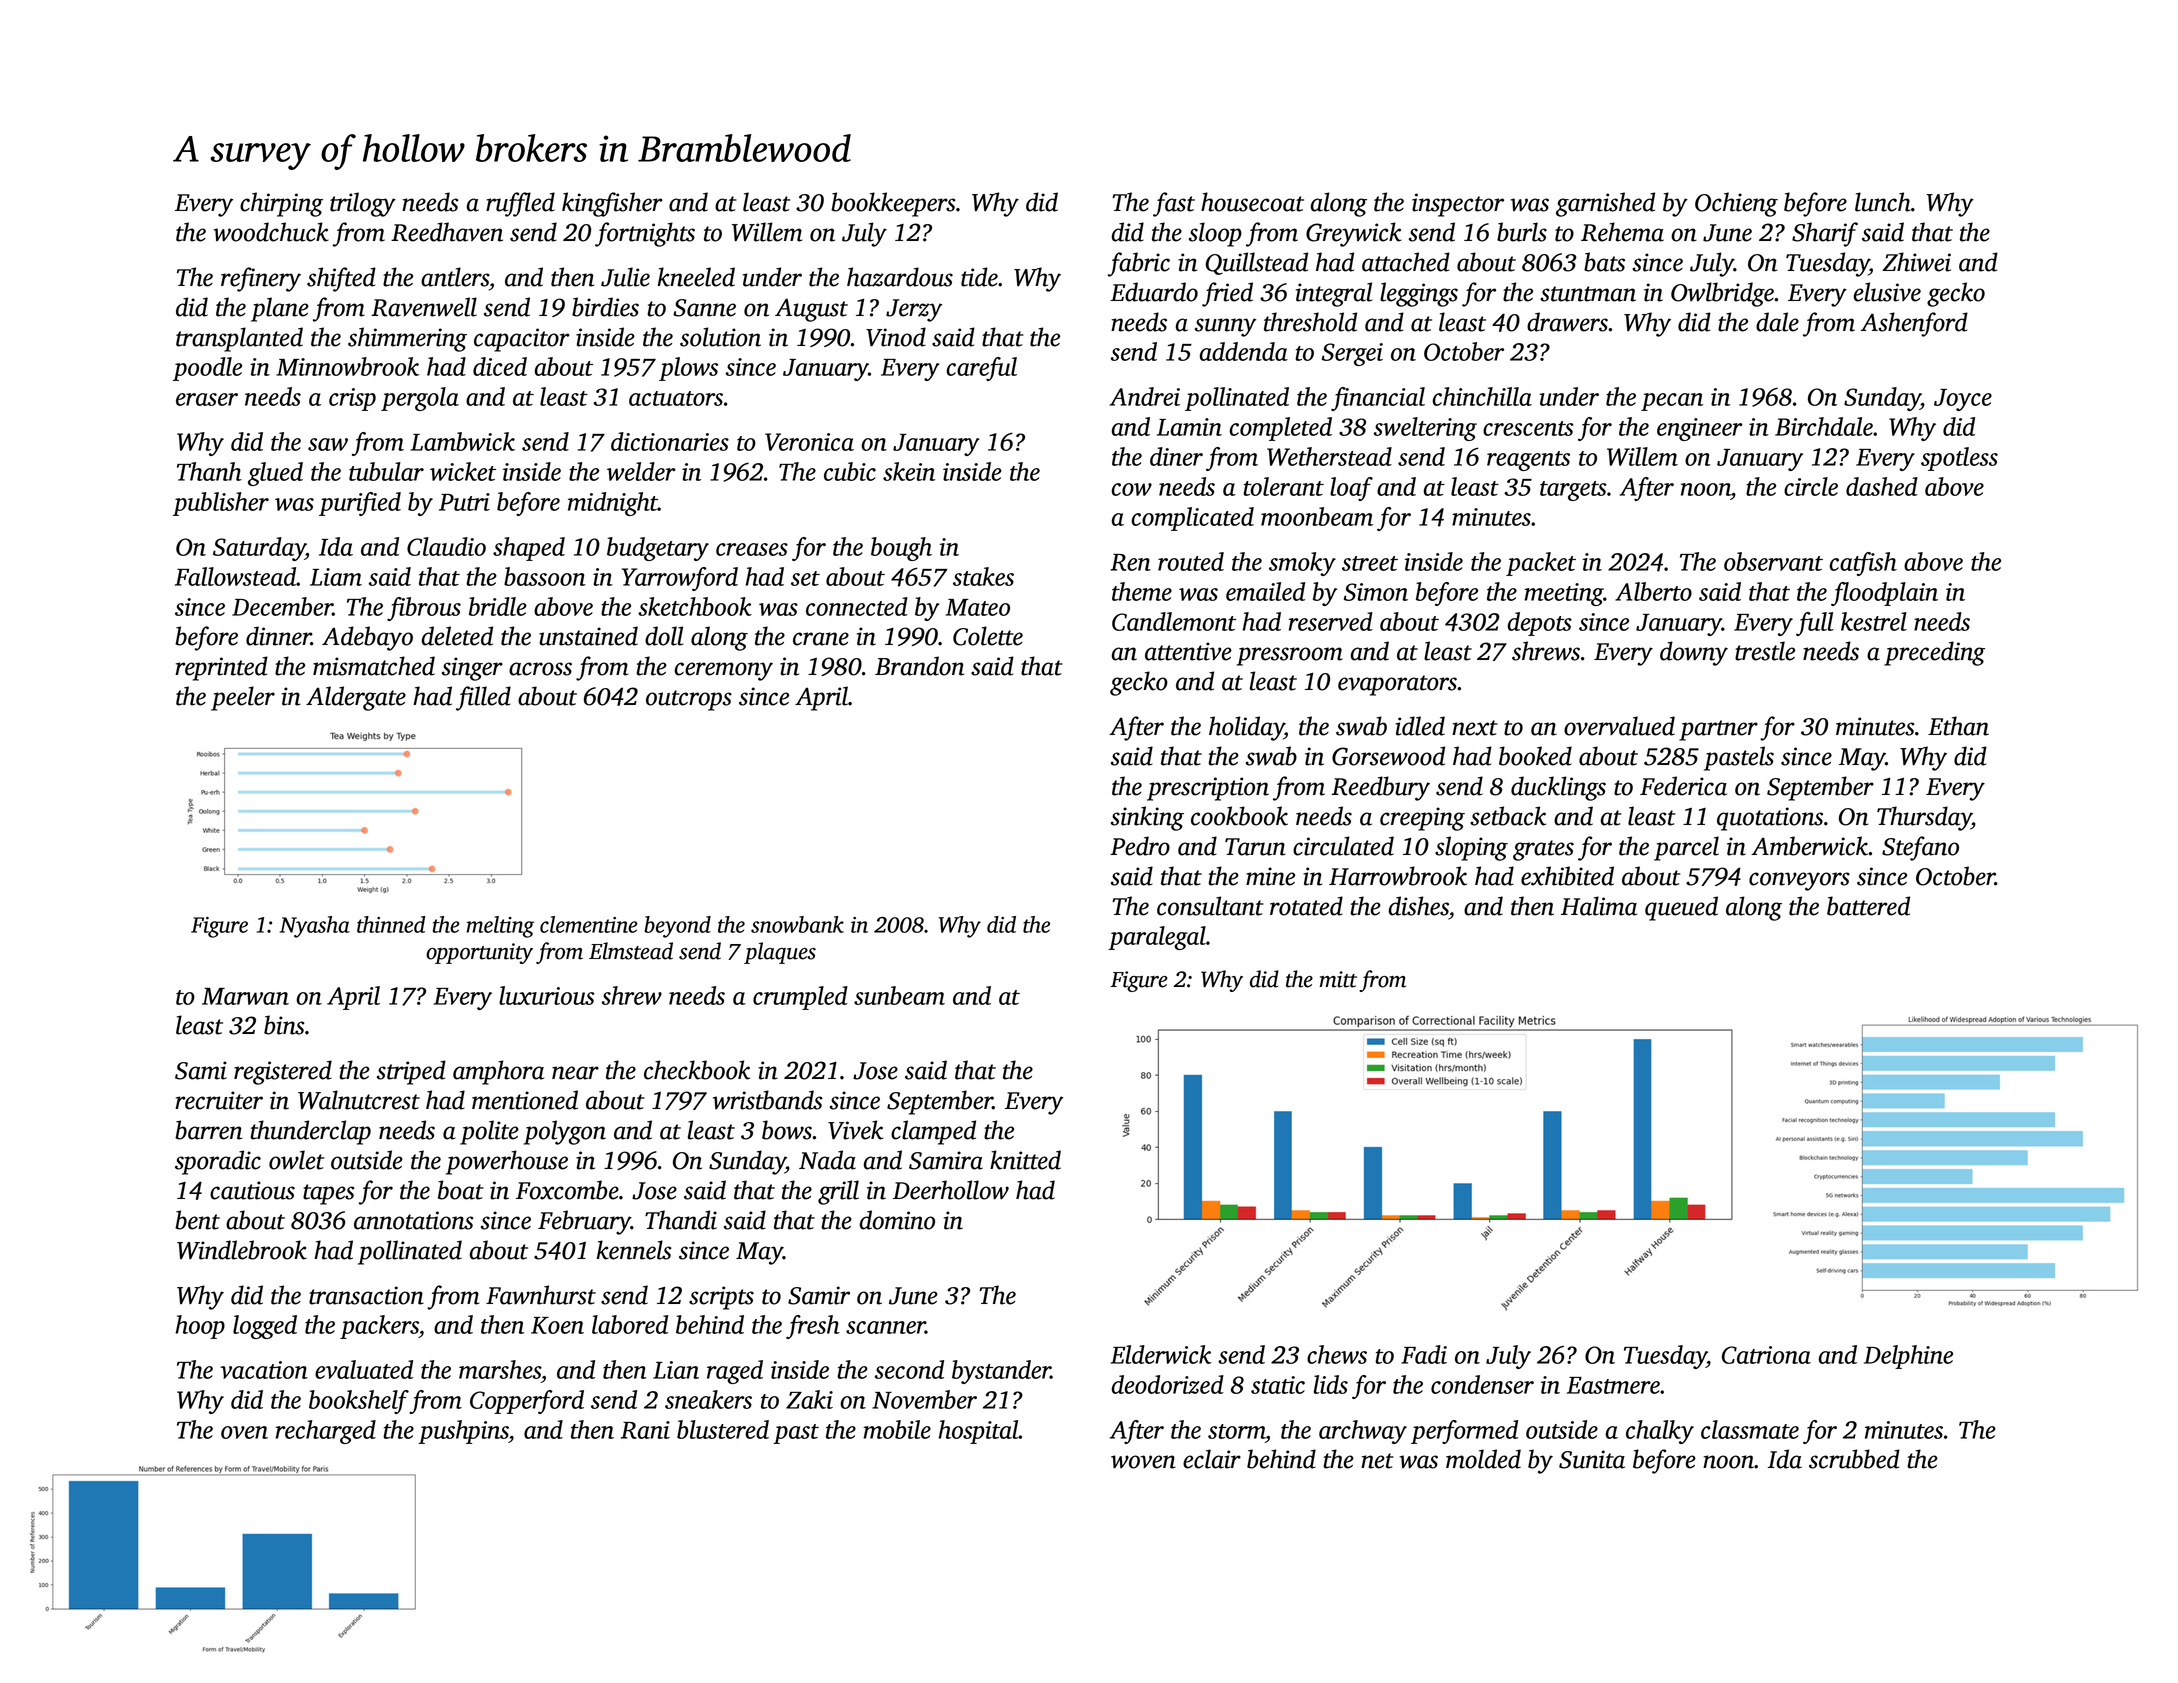 The image size is (2178, 1683). Describe the element at coordinates (197, 1220) in the screenshot. I see `bent` at that location.
